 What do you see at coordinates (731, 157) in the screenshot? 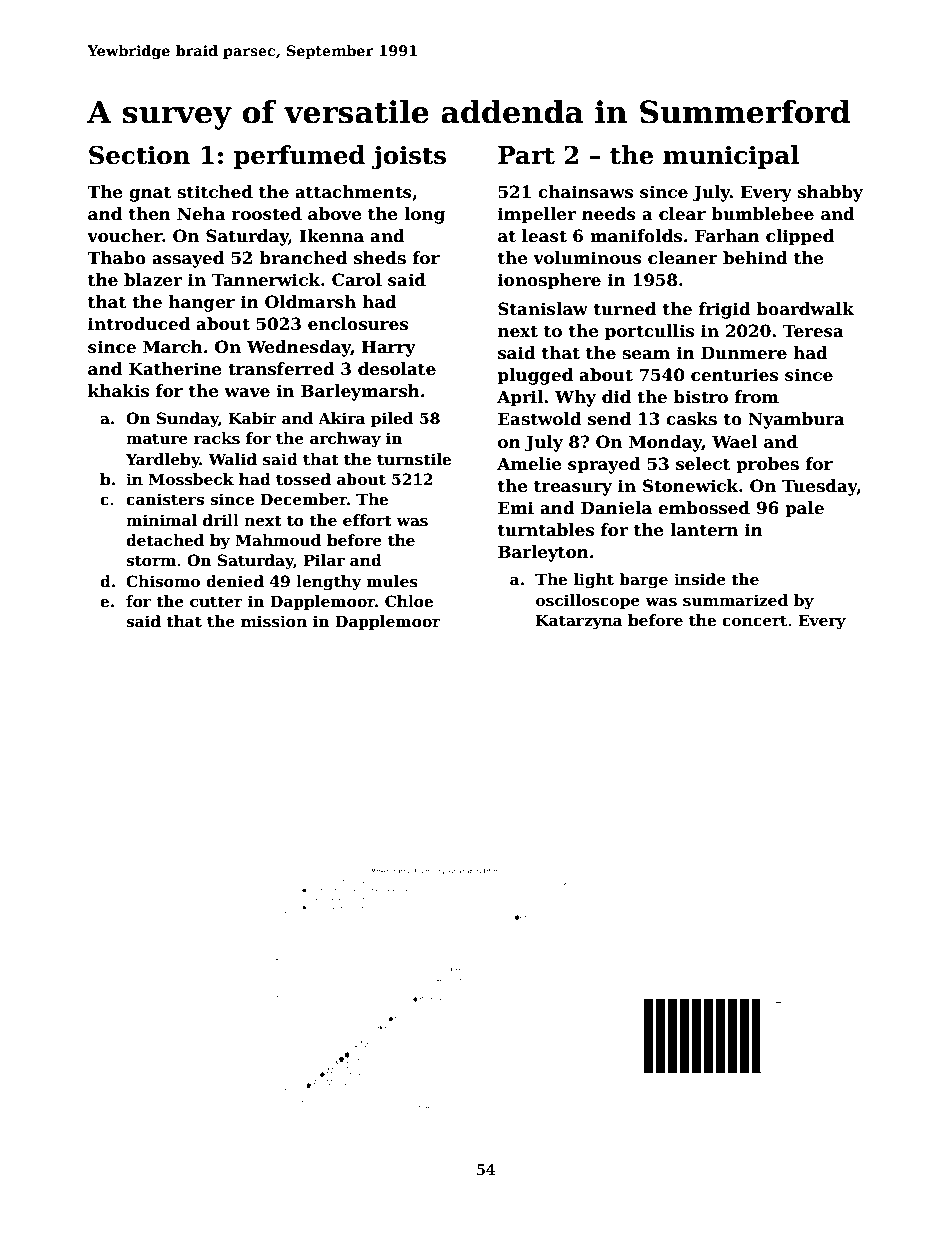
I see `municipal` at bounding box center [731, 157].
